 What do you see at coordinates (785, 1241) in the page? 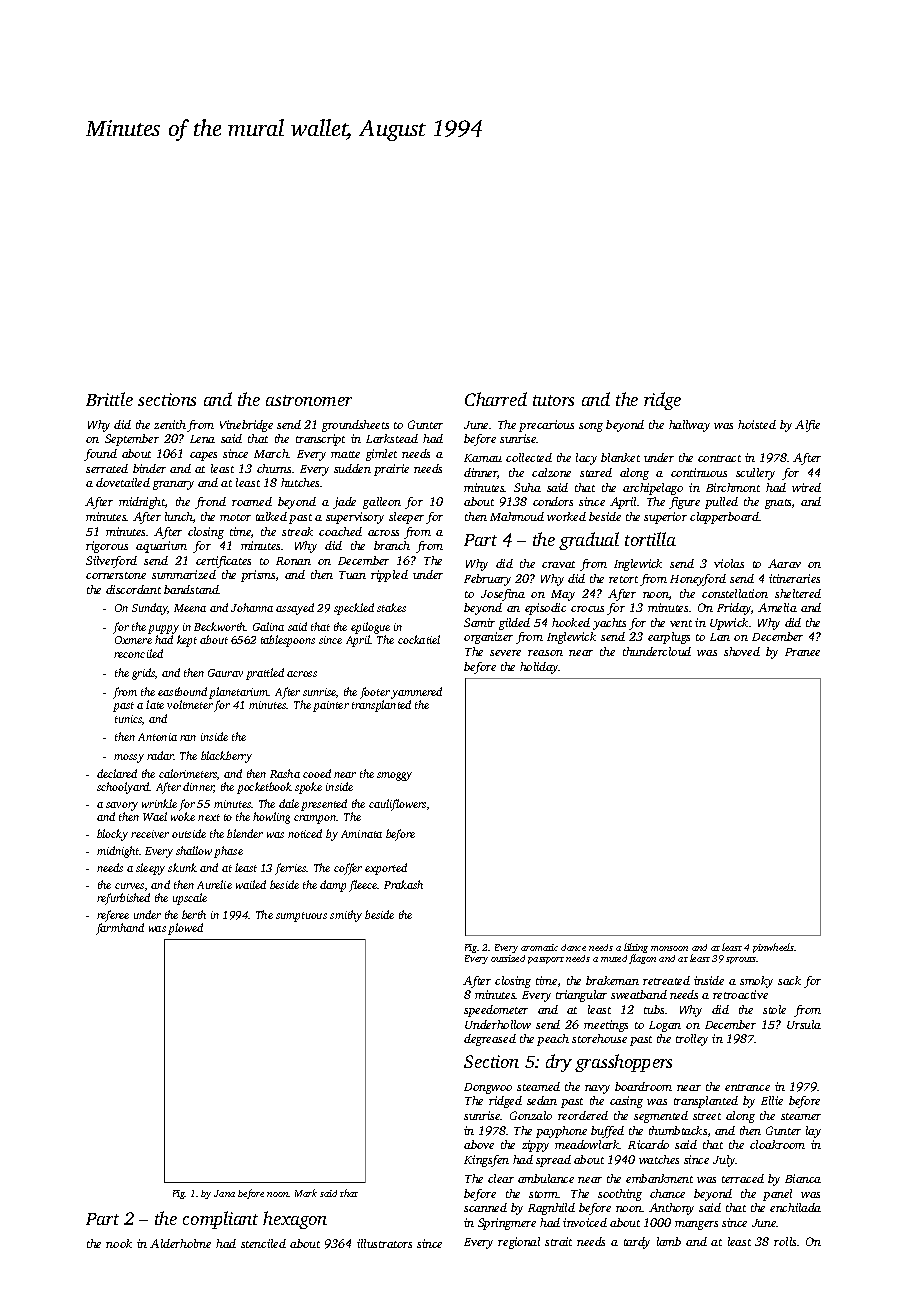
I see `rolls` at bounding box center [785, 1241].
